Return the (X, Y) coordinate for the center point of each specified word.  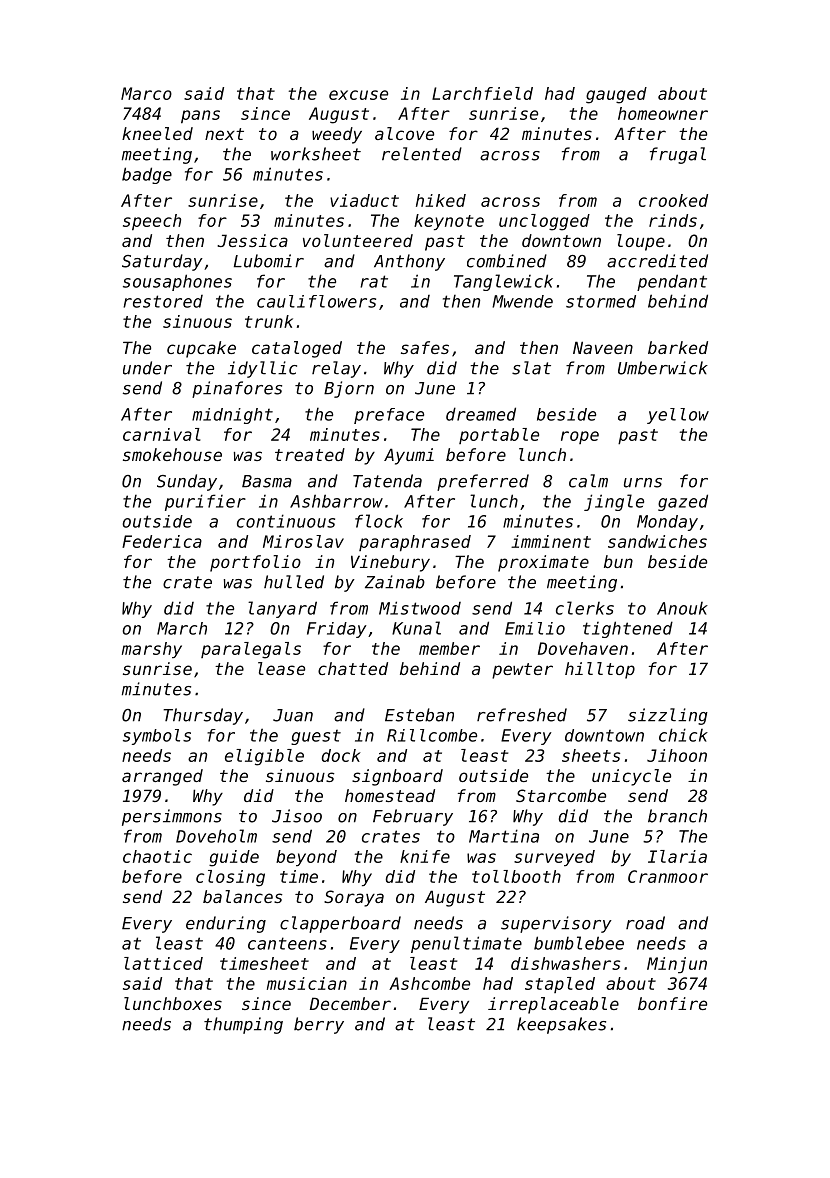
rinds (673, 220)
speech (152, 222)
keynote (449, 222)
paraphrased (415, 543)
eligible (264, 757)
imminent (551, 541)
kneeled (157, 133)
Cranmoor (668, 876)
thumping (243, 1025)
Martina (504, 836)
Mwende (522, 301)
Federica (162, 541)
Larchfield (482, 93)
